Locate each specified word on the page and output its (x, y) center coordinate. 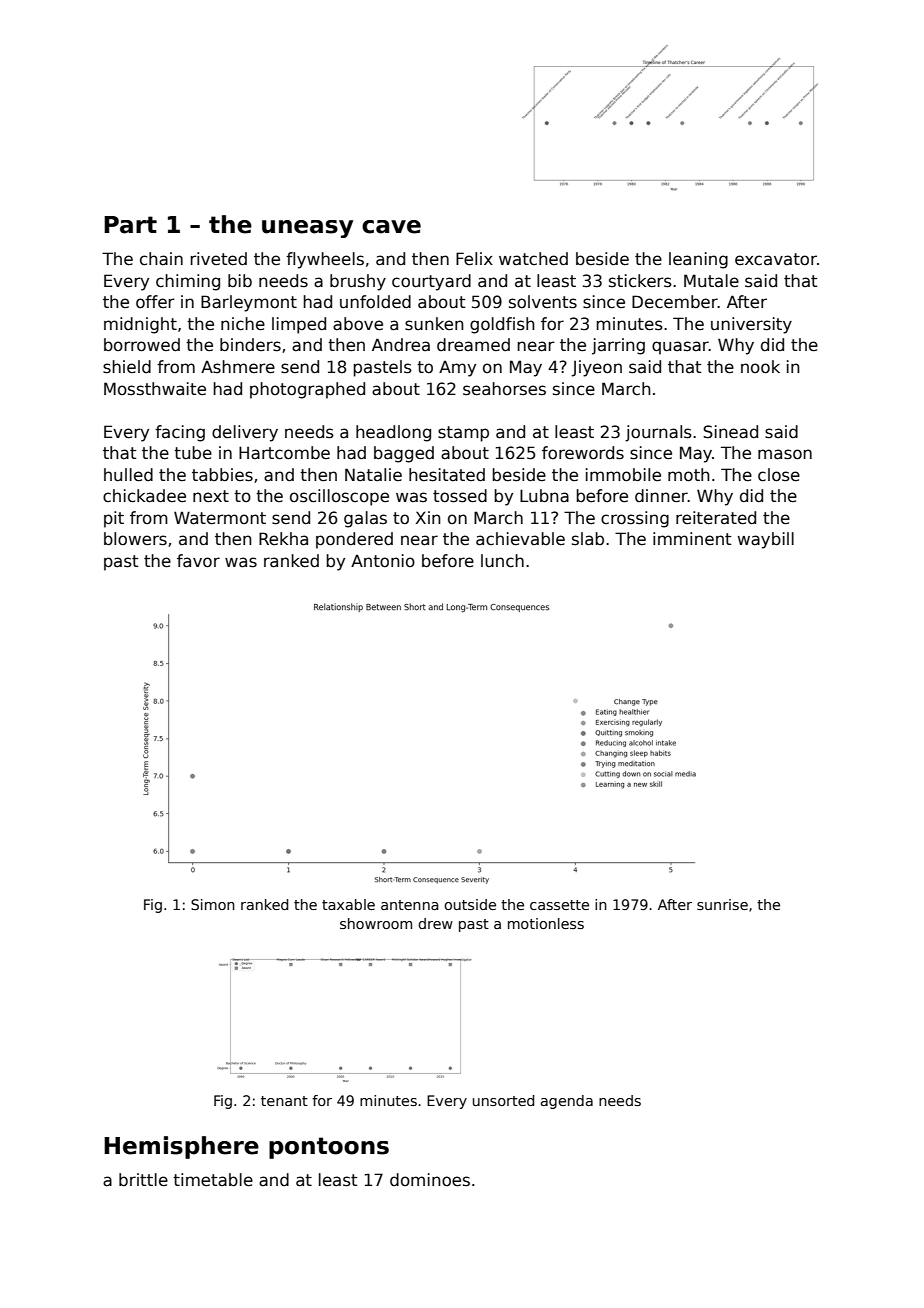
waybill (766, 540)
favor (198, 561)
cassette (559, 905)
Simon (213, 904)
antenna (409, 905)
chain (161, 259)
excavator (776, 259)
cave (391, 227)
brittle (143, 1180)
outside (470, 904)
